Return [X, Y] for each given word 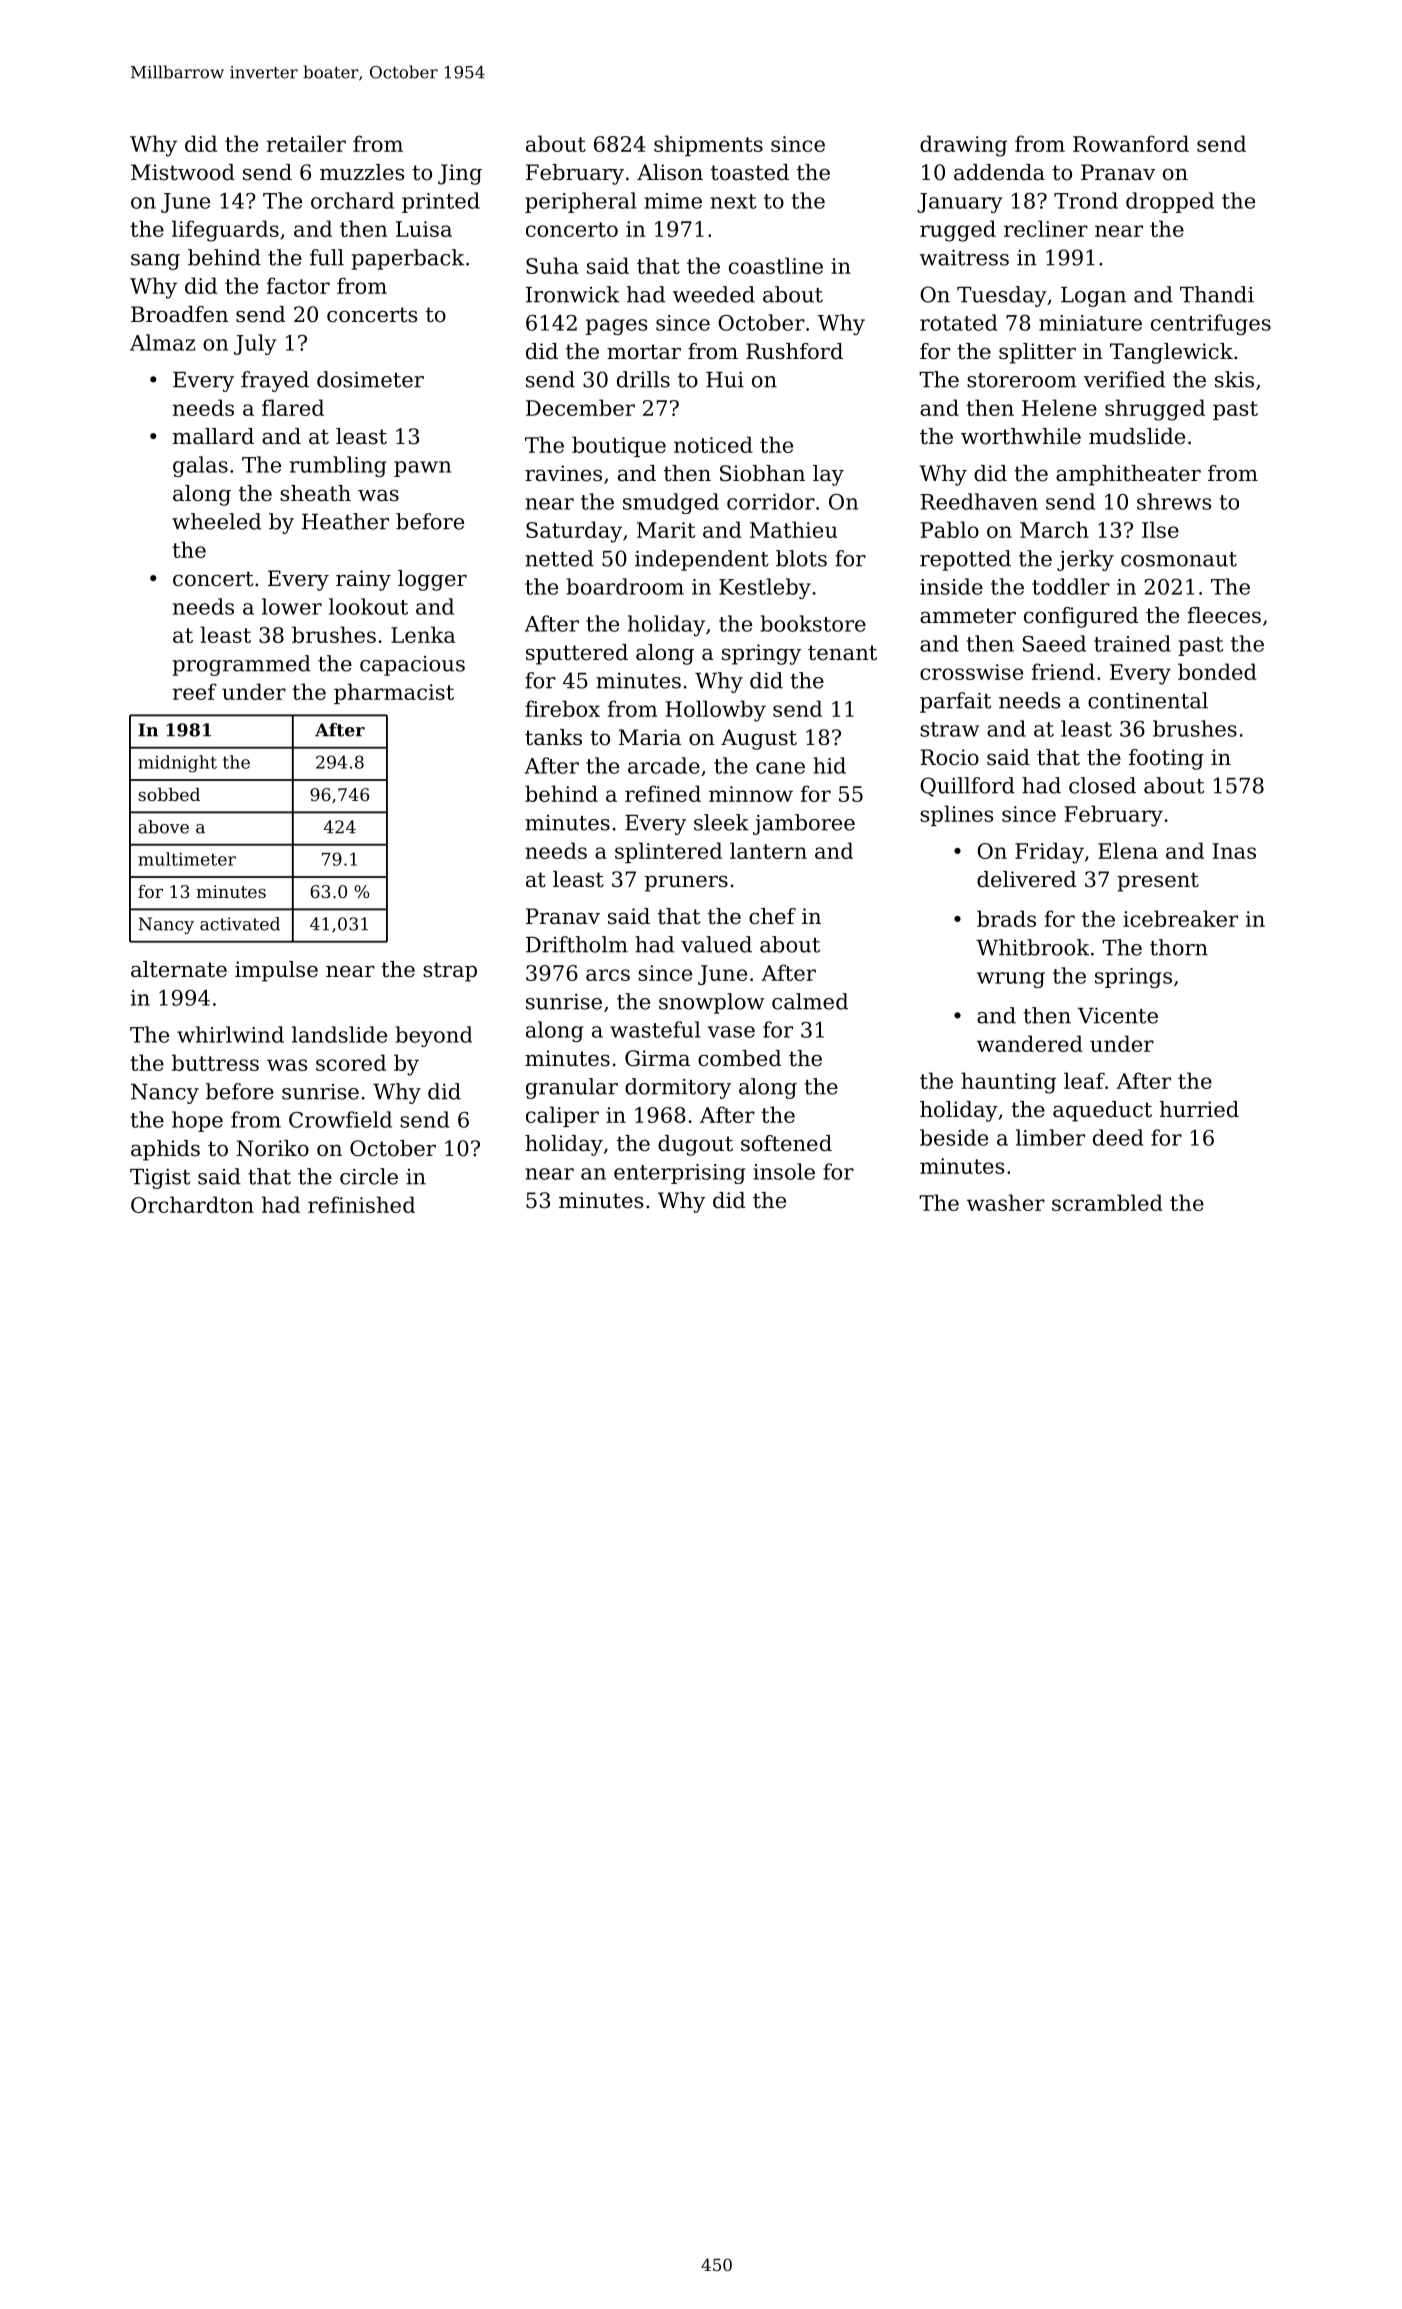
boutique [619, 446]
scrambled [1107, 1202]
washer [1006, 1202]
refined [663, 793]
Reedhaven [979, 501]
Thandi [1217, 294]
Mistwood [183, 172]
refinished [361, 1204]
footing [1166, 759]
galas [200, 466]
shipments [708, 145]
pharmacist [394, 693]
